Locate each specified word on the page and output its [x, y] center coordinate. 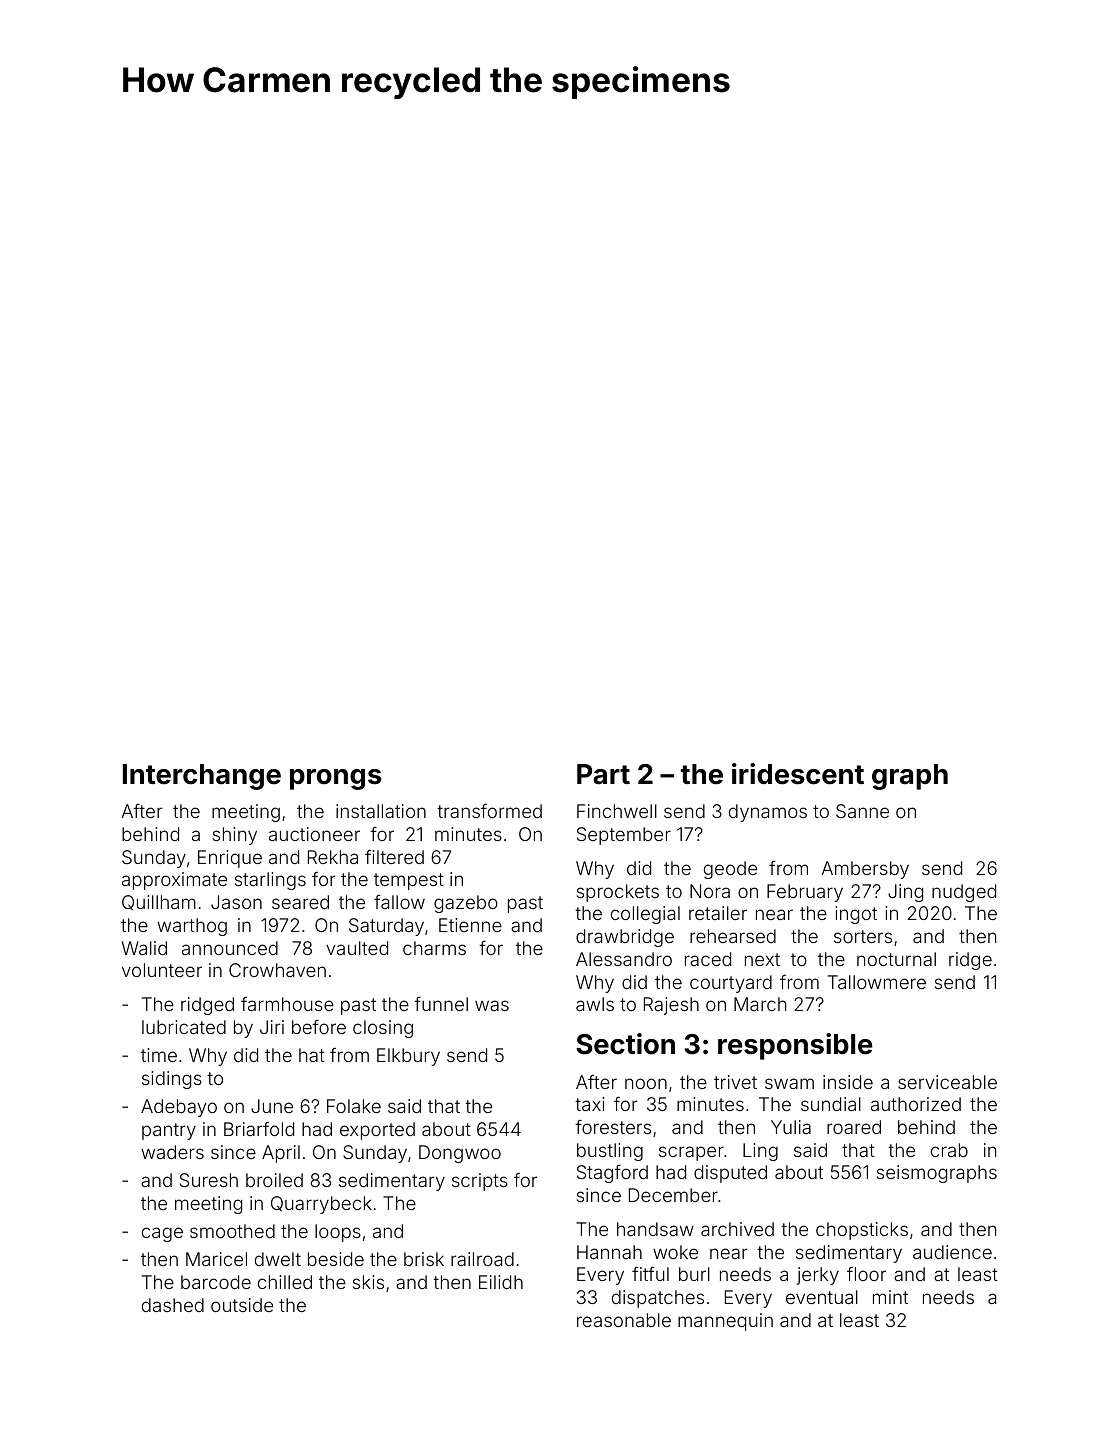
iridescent [798, 774]
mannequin [725, 1322]
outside [242, 1305]
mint [890, 1297]
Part [603, 774]
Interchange [202, 777]
